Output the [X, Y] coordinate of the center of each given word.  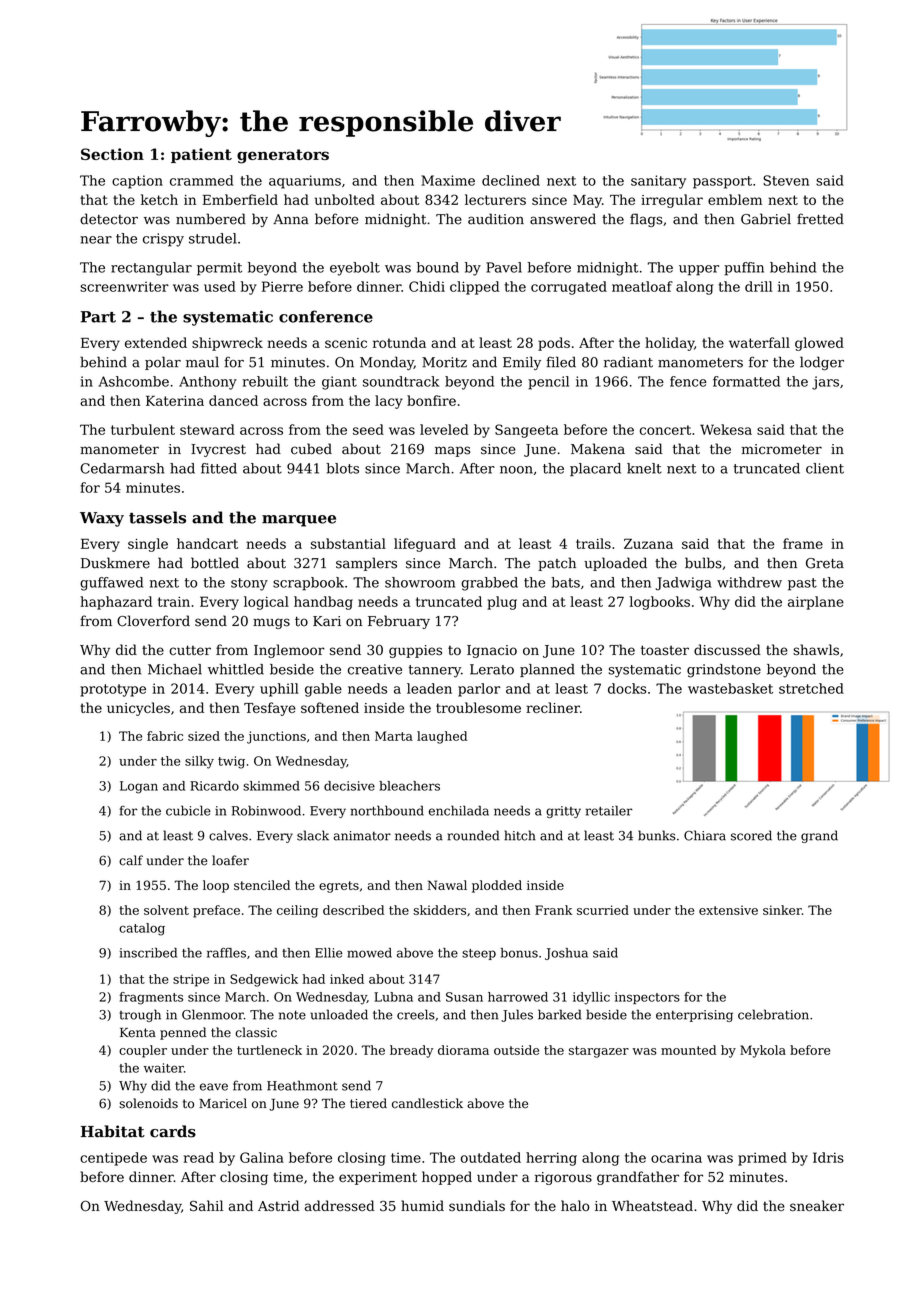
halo [575, 1205]
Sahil [206, 1205]
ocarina [676, 1157]
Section [112, 154]
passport [722, 182]
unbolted [345, 199]
